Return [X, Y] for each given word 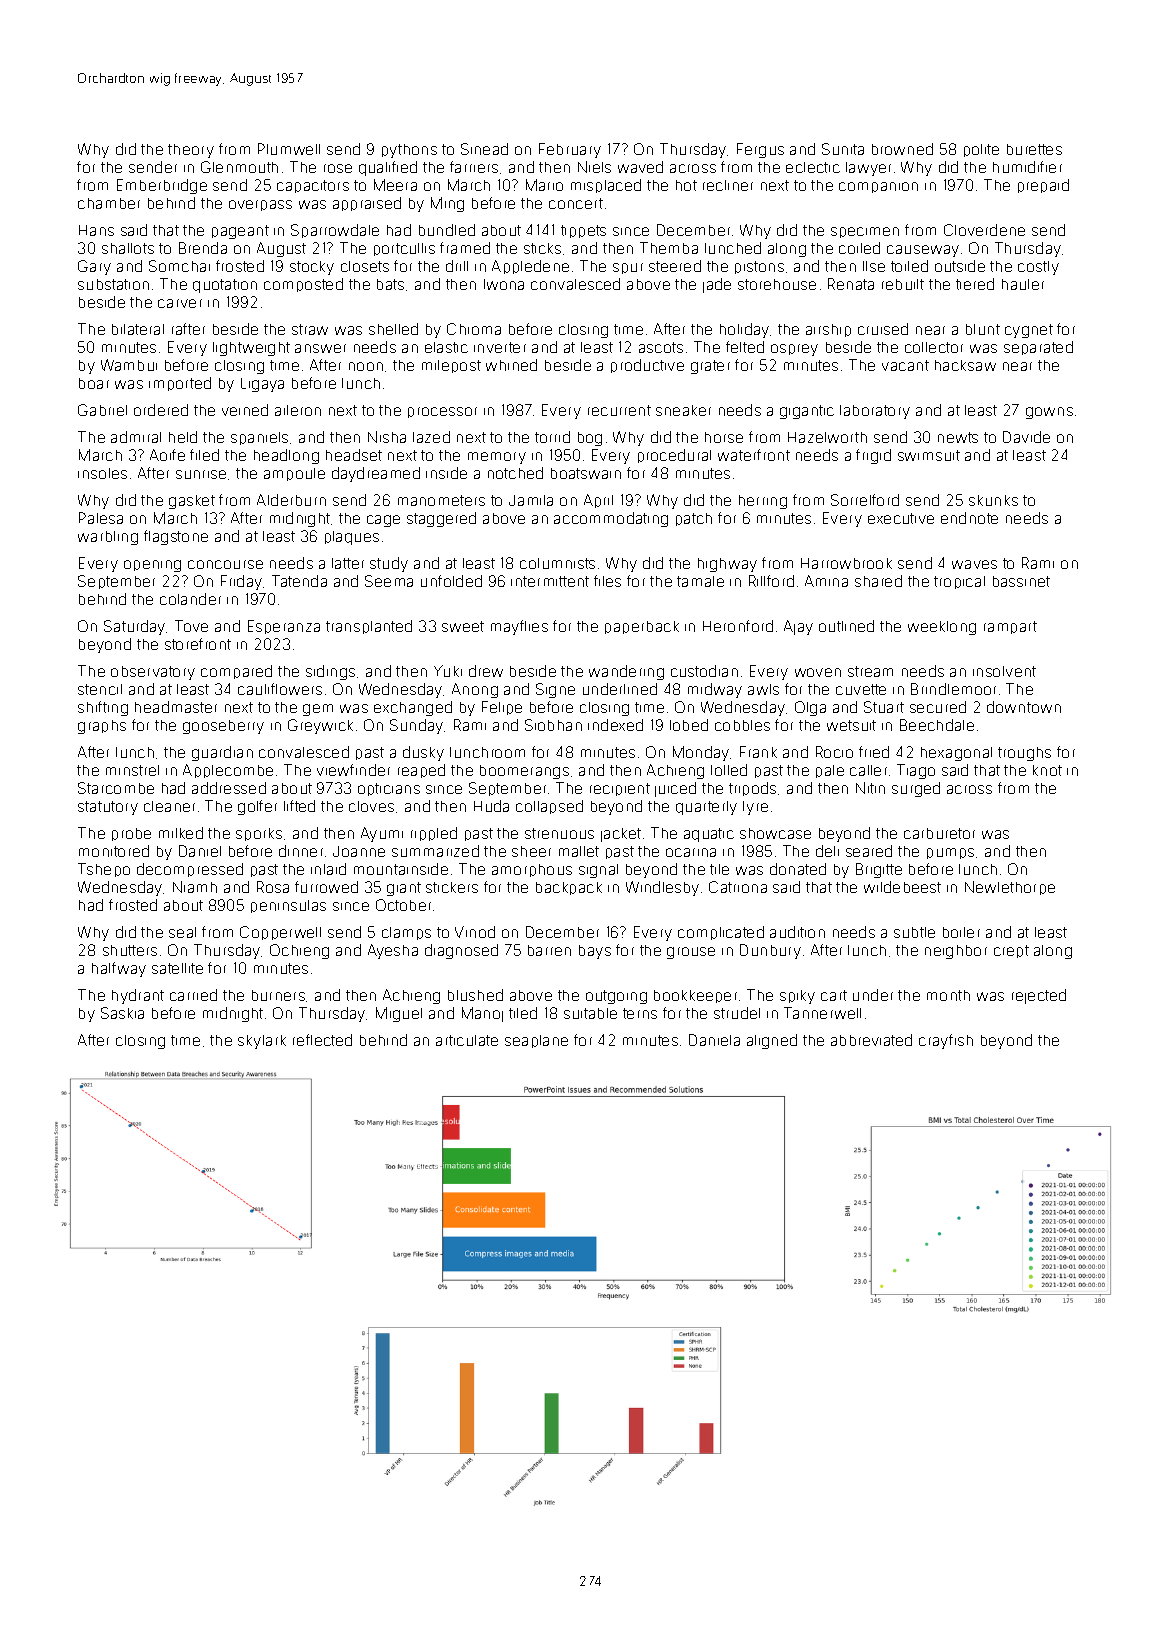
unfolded [451, 581]
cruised [883, 329]
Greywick [320, 726]
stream [870, 671]
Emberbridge [162, 186]
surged [916, 789]
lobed [689, 725]
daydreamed [376, 474]
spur [628, 268]
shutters [130, 950]
